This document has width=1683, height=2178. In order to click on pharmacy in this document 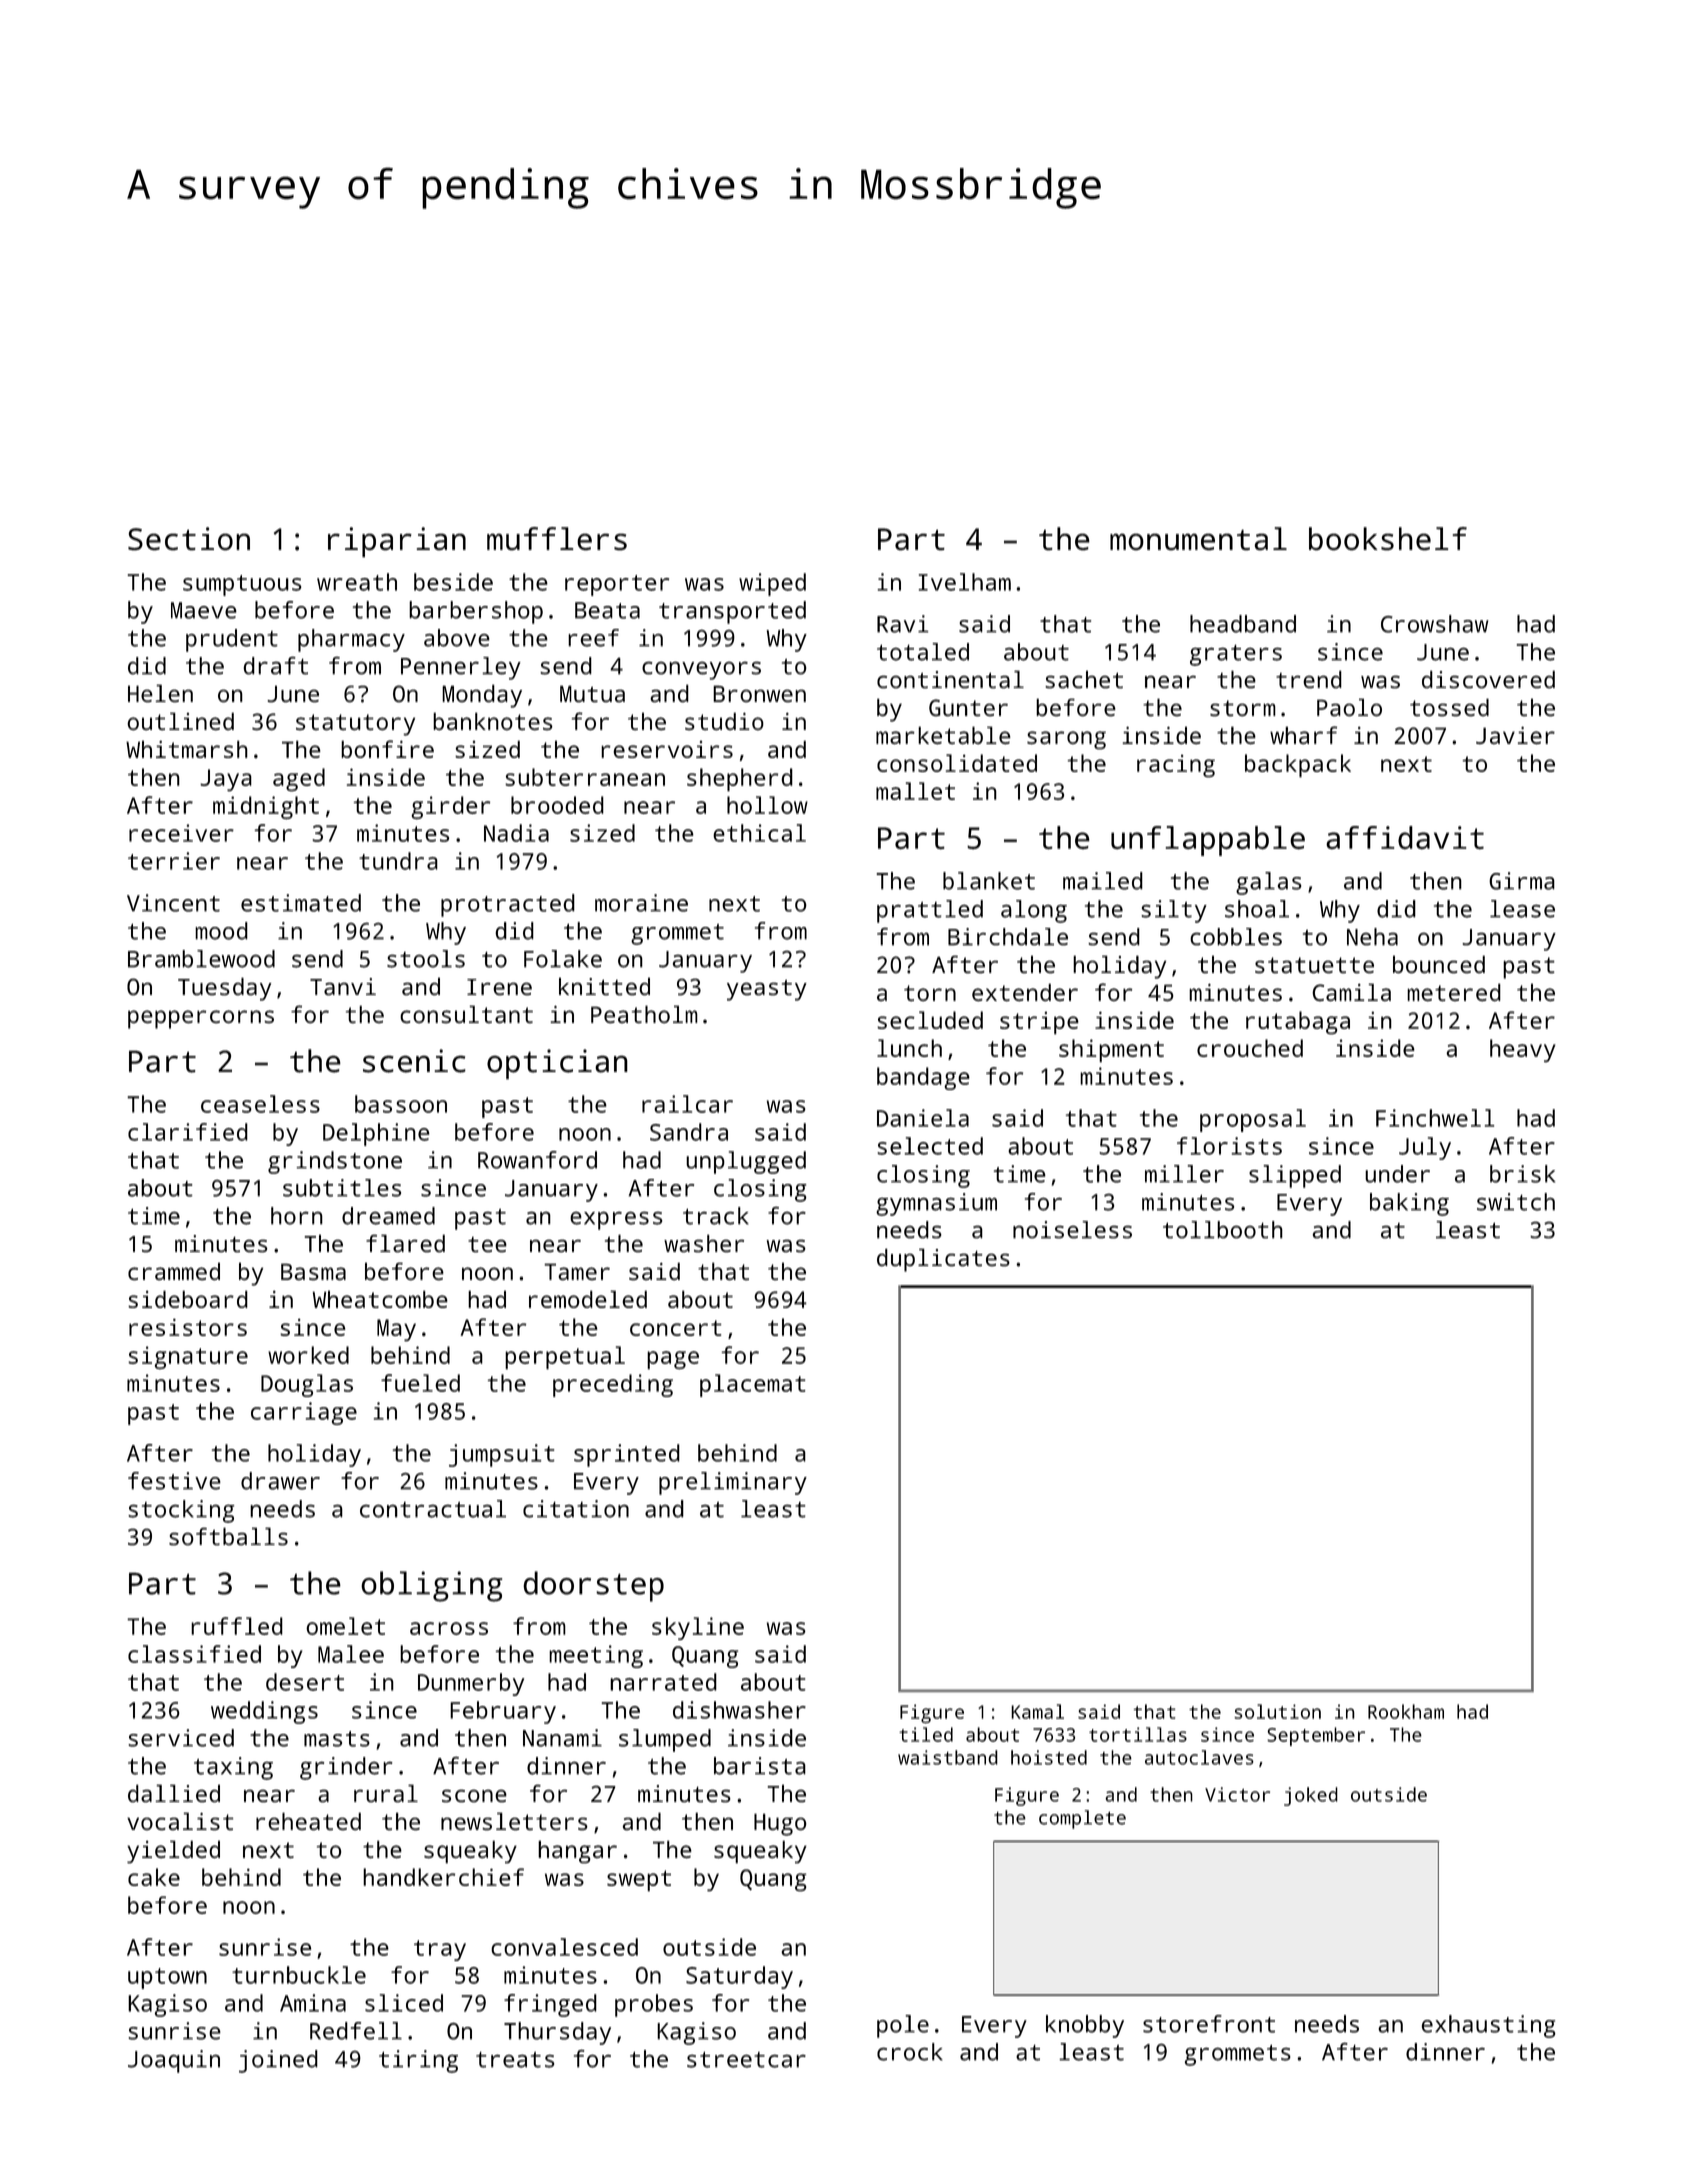, I will do `click(351, 640)`.
